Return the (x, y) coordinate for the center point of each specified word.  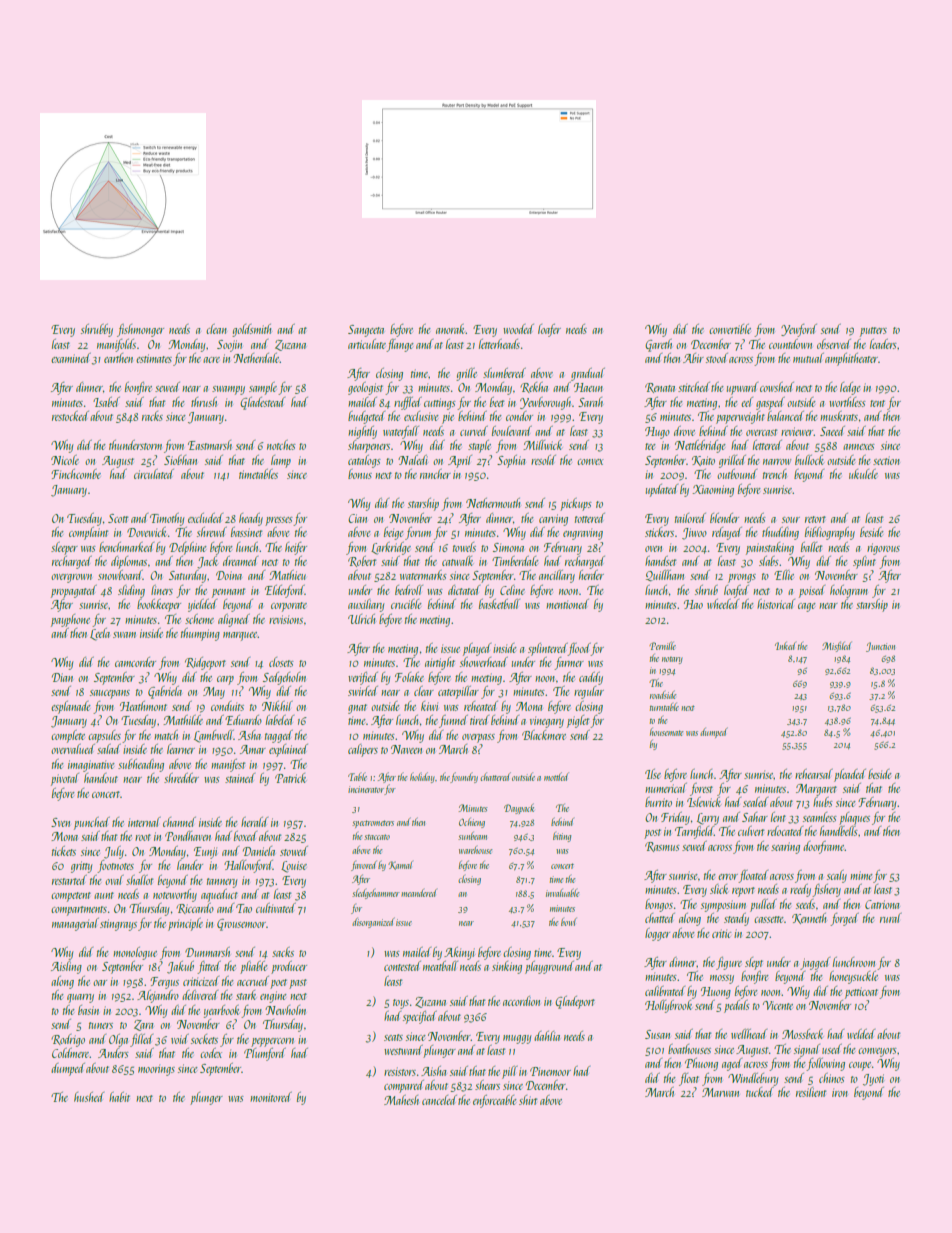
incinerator (366, 789)
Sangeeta (366, 331)
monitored (271, 1097)
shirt (528, 1100)
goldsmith (251, 330)
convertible (730, 329)
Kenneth (809, 918)
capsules (104, 736)
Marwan (720, 1092)
